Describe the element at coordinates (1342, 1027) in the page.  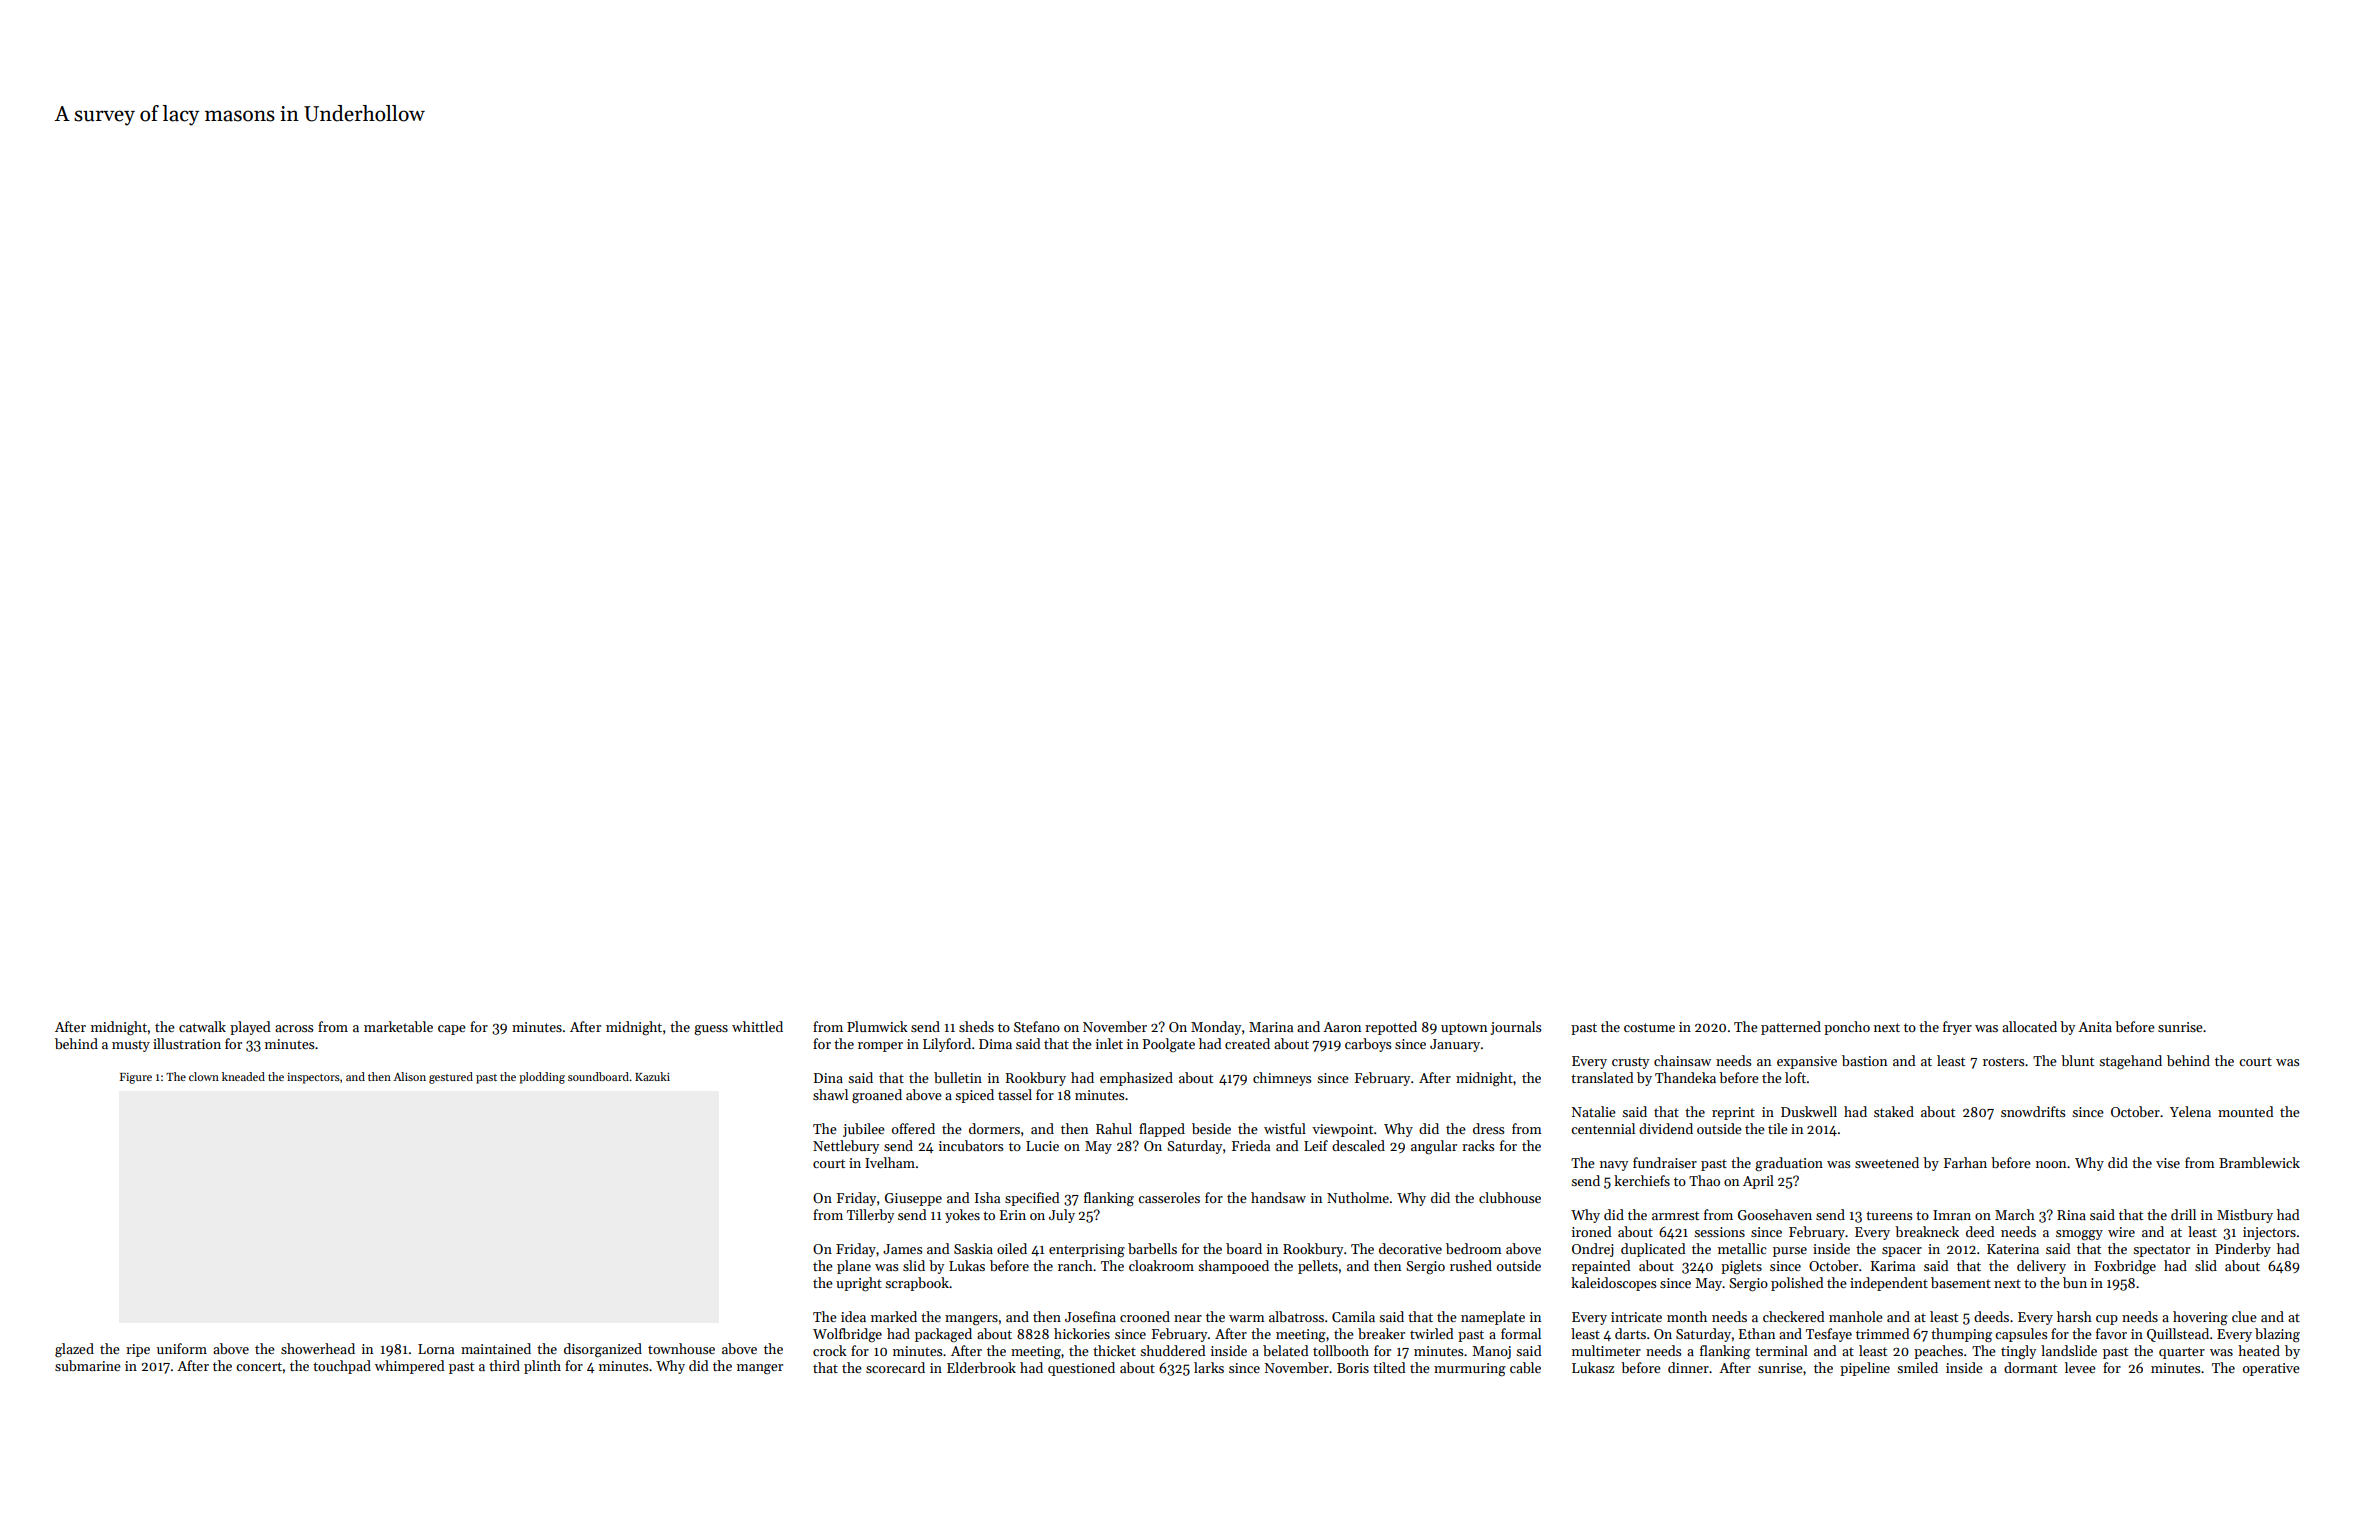
I see `Aaron` at that location.
